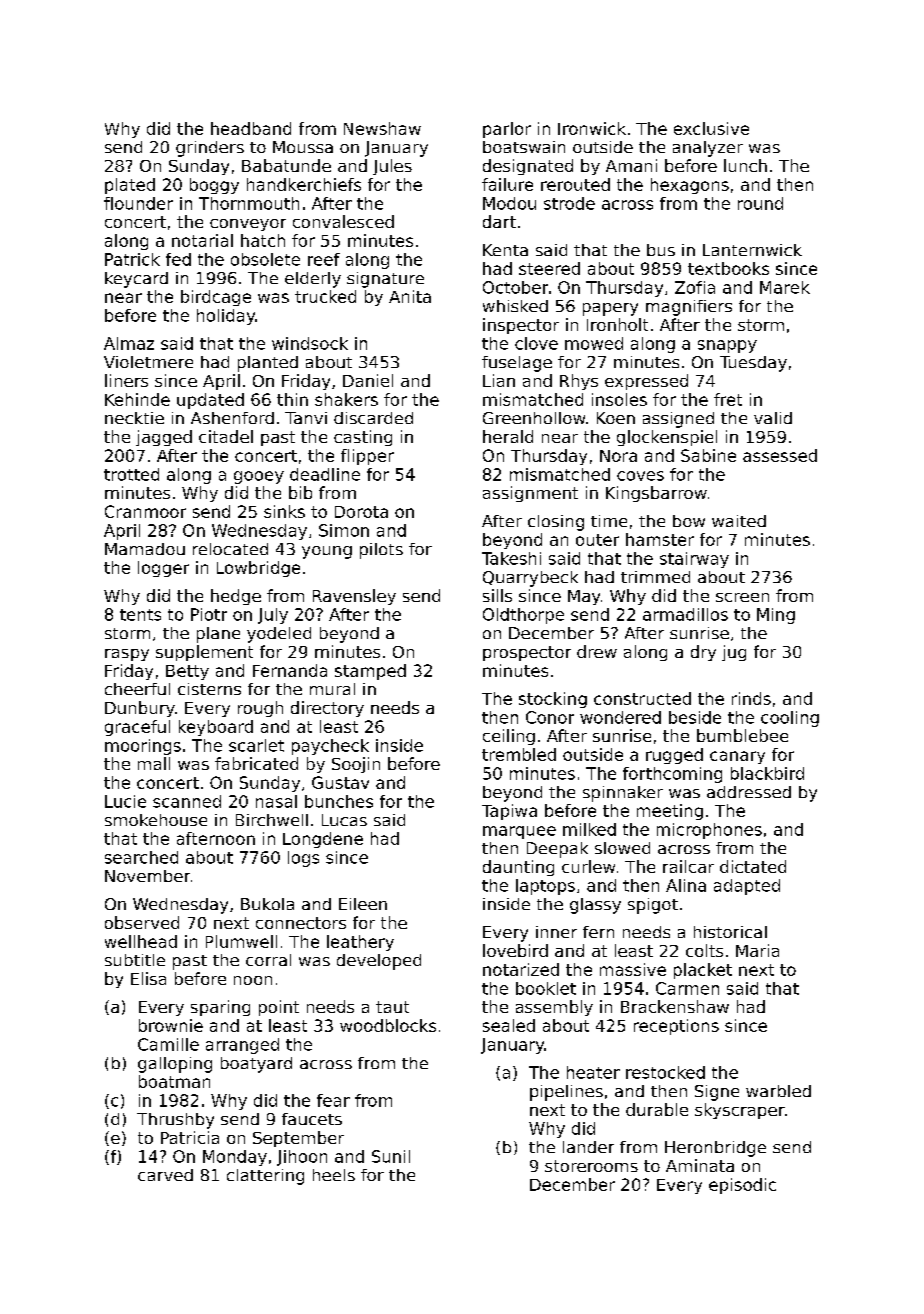 The width and height of the image is (924, 1314). I want to click on parlor, so click(507, 130).
